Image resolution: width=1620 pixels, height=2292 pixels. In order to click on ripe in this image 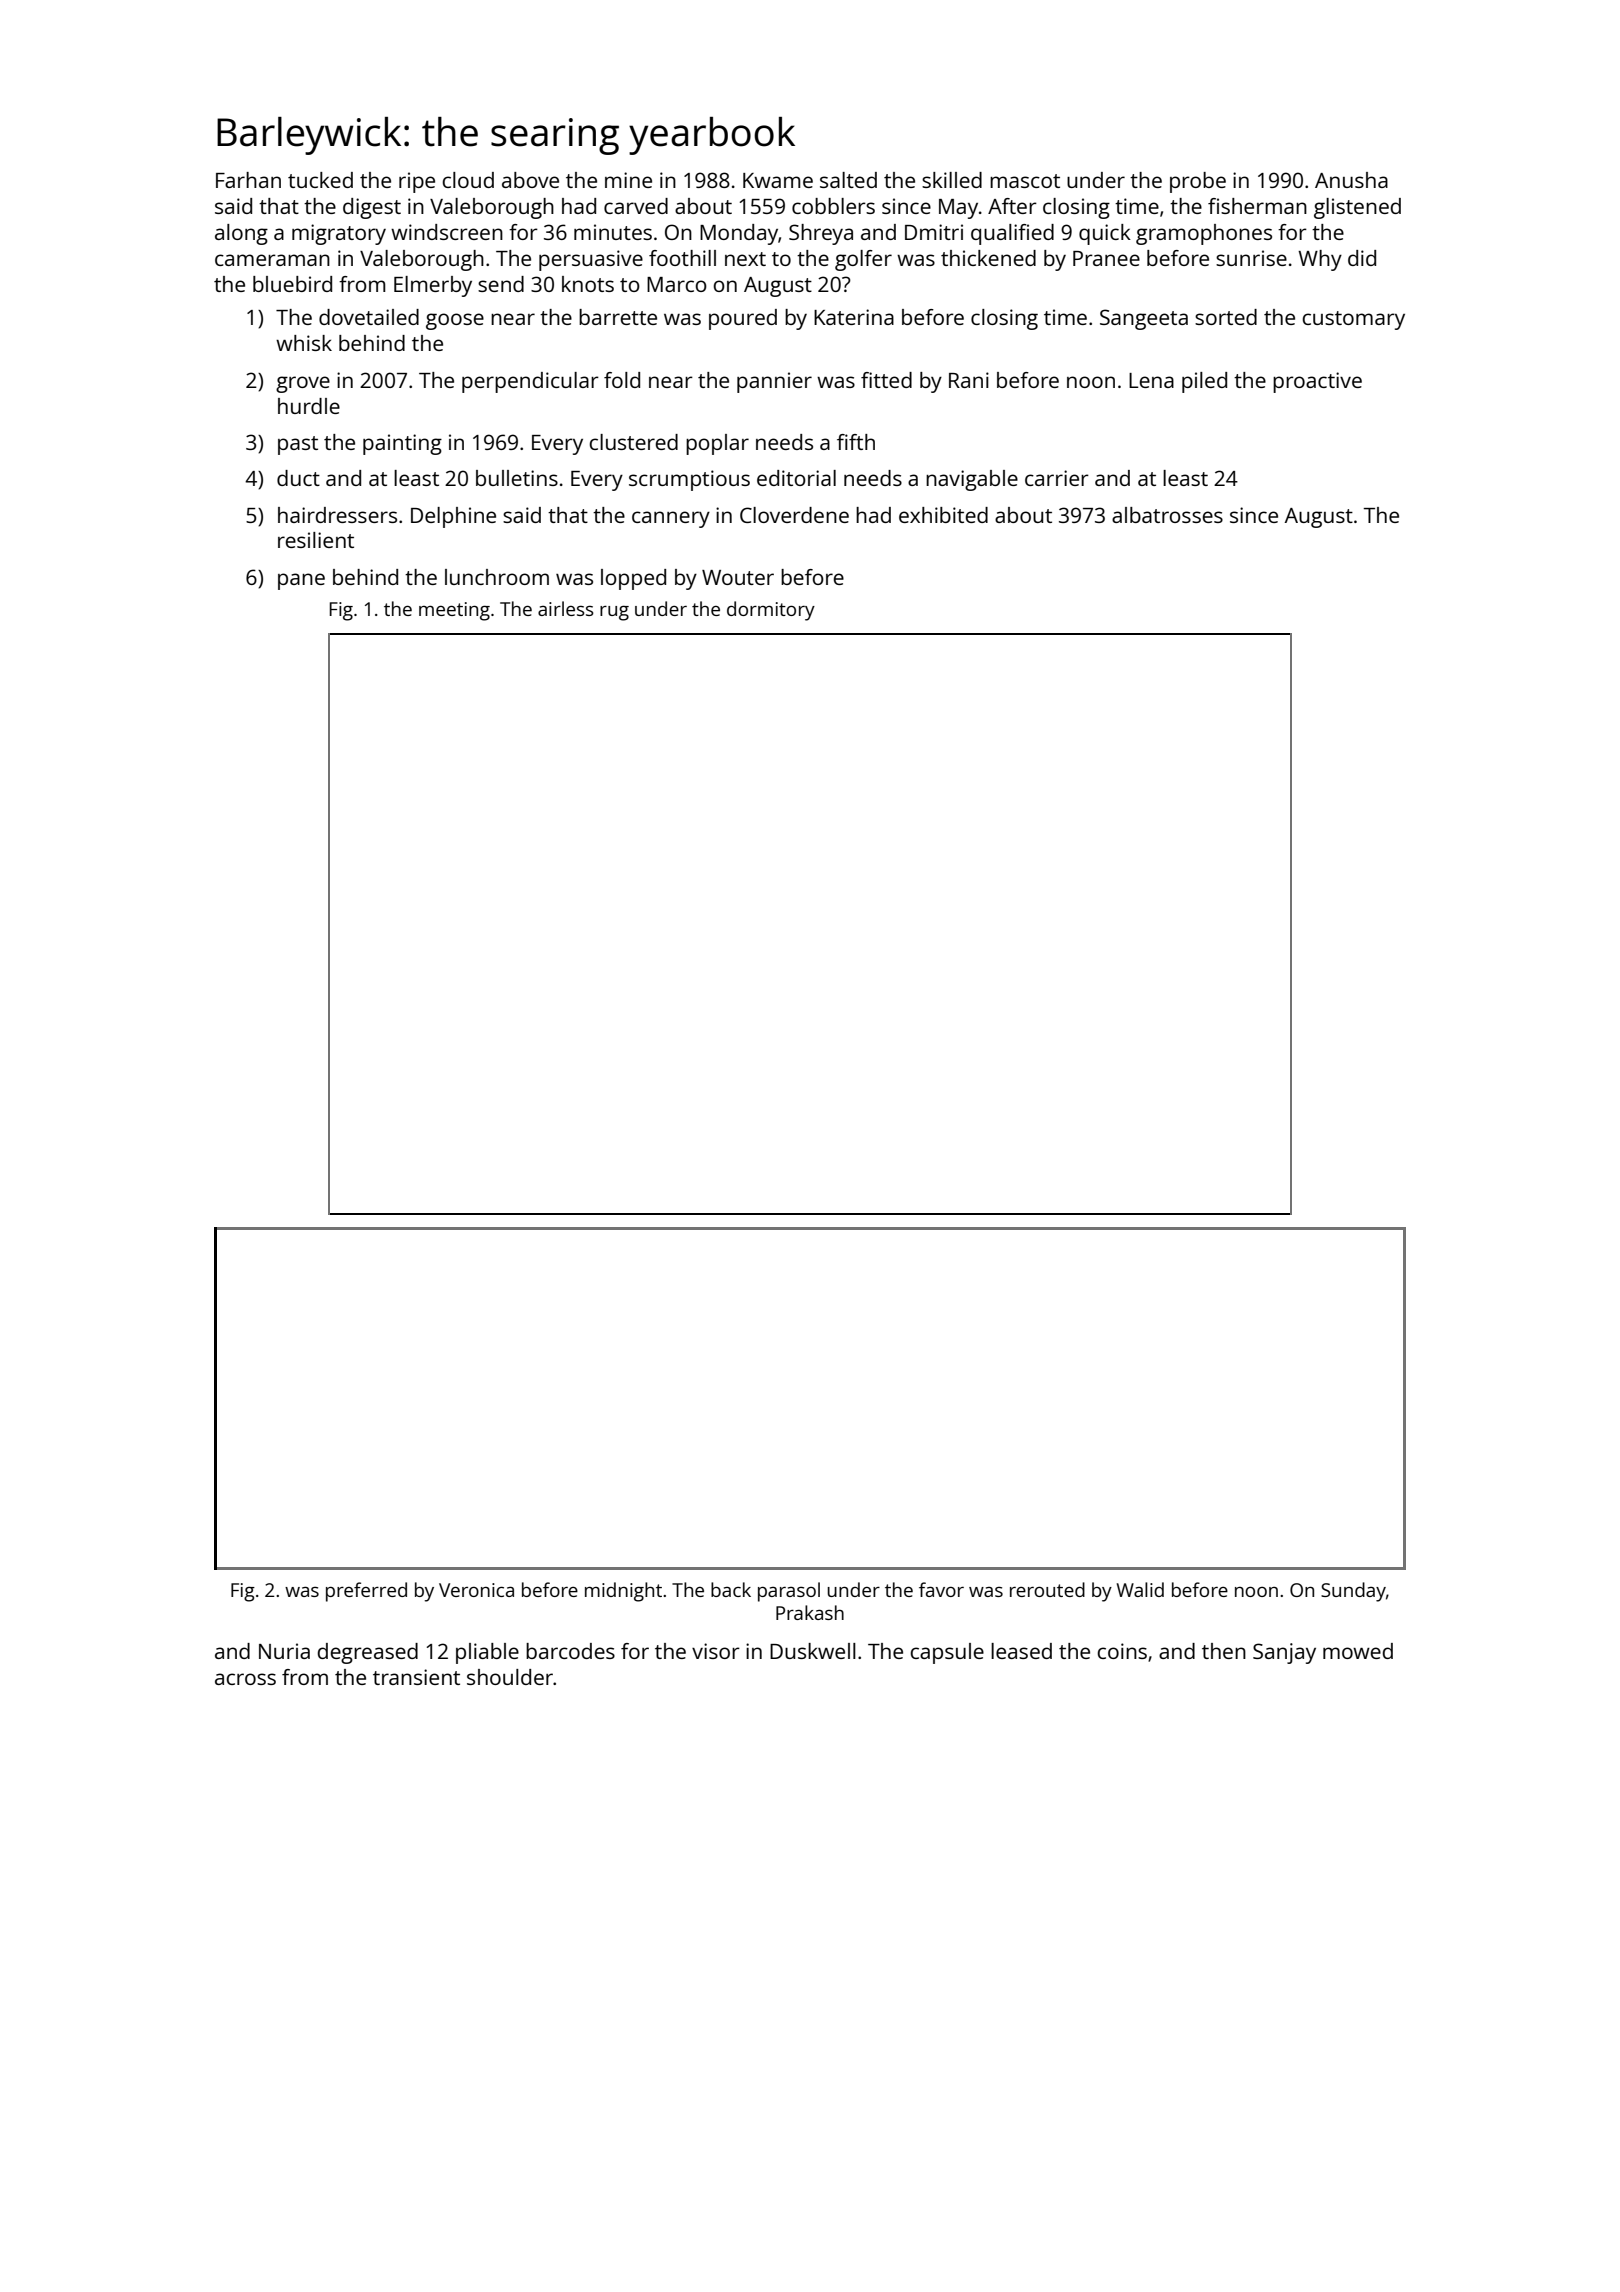, I will do `click(417, 182)`.
